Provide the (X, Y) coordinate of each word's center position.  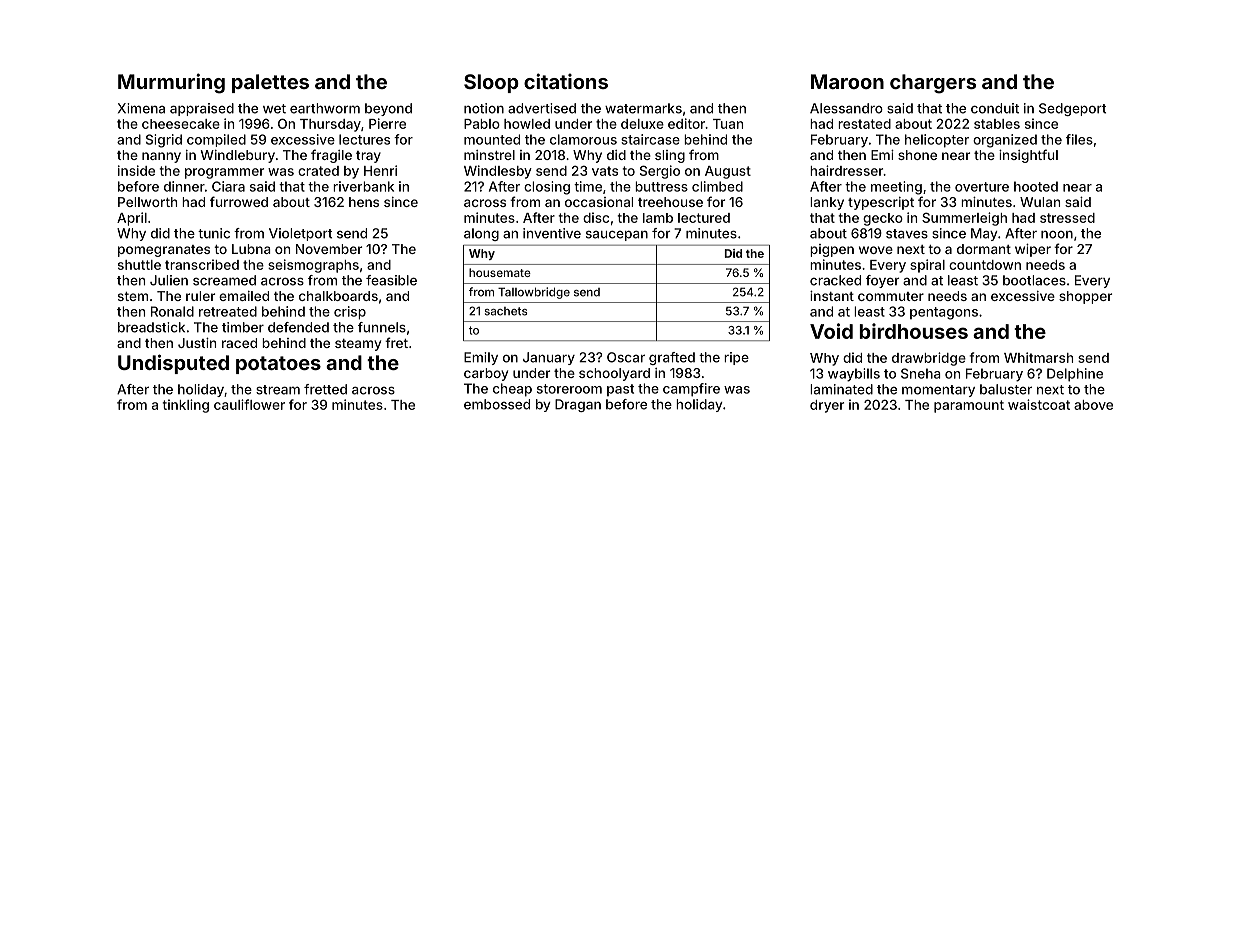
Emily (481, 358)
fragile (331, 156)
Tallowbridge (534, 293)
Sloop (491, 83)
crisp (350, 313)
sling (670, 156)
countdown (985, 265)
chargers (933, 84)
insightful (1028, 156)
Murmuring (171, 83)
